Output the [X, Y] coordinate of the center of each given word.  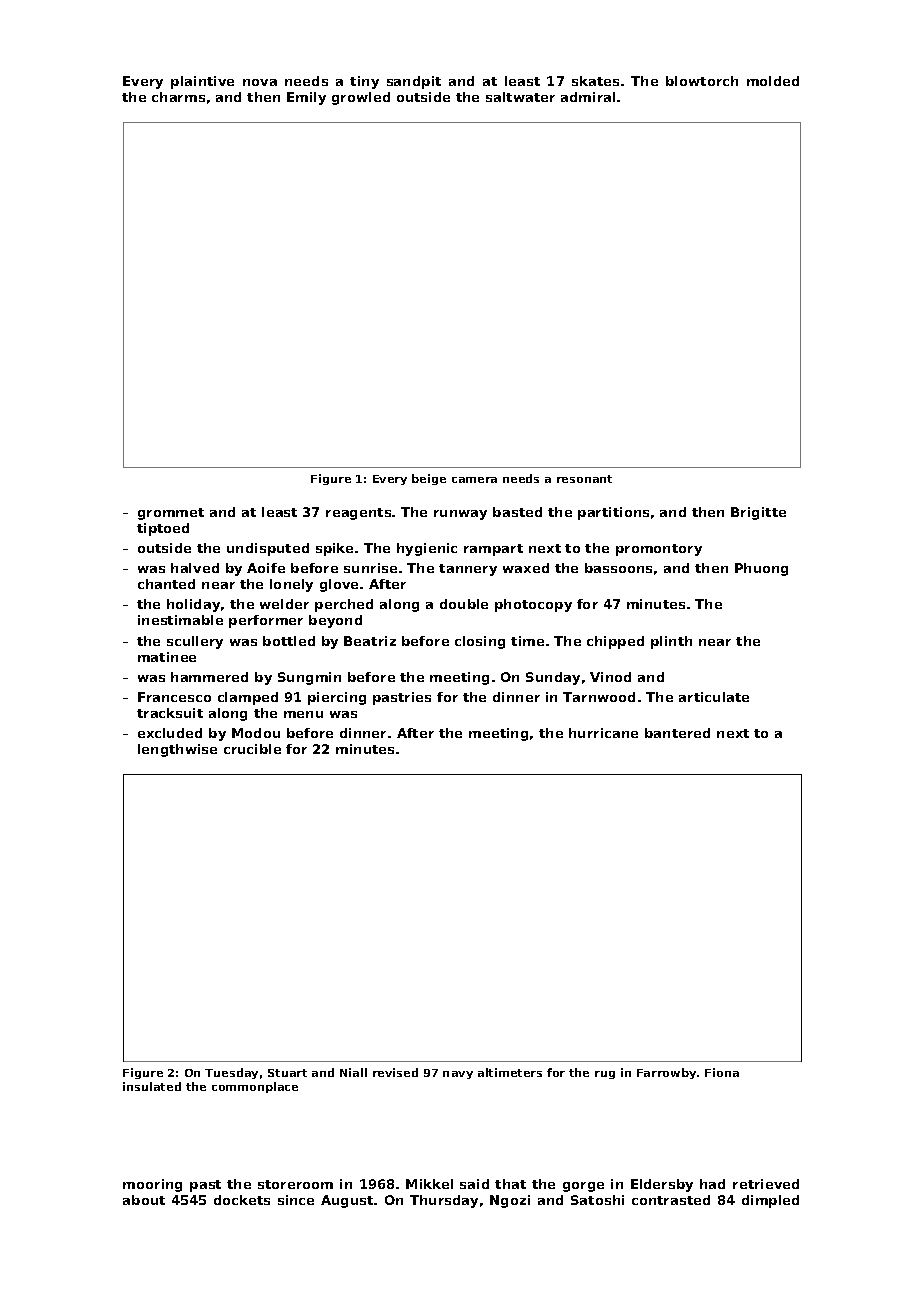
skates [595, 81]
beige [429, 479]
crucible [252, 749]
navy [458, 1075]
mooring [152, 1185]
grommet [171, 514]
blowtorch [702, 81]
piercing [337, 698]
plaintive [202, 82]
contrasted [671, 1200]
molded [773, 81]
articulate [714, 697]
